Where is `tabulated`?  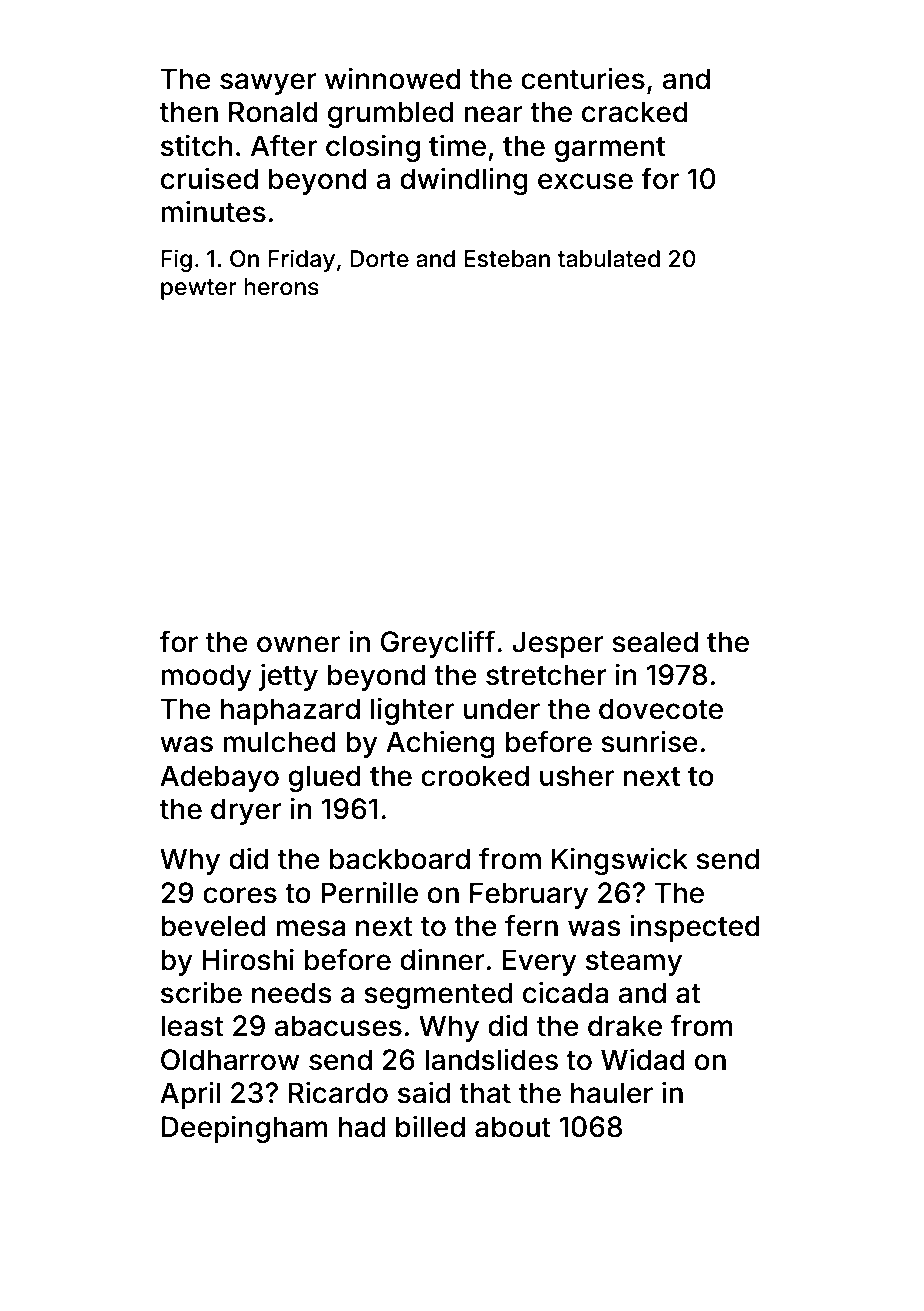
tabulated is located at coordinates (609, 259).
